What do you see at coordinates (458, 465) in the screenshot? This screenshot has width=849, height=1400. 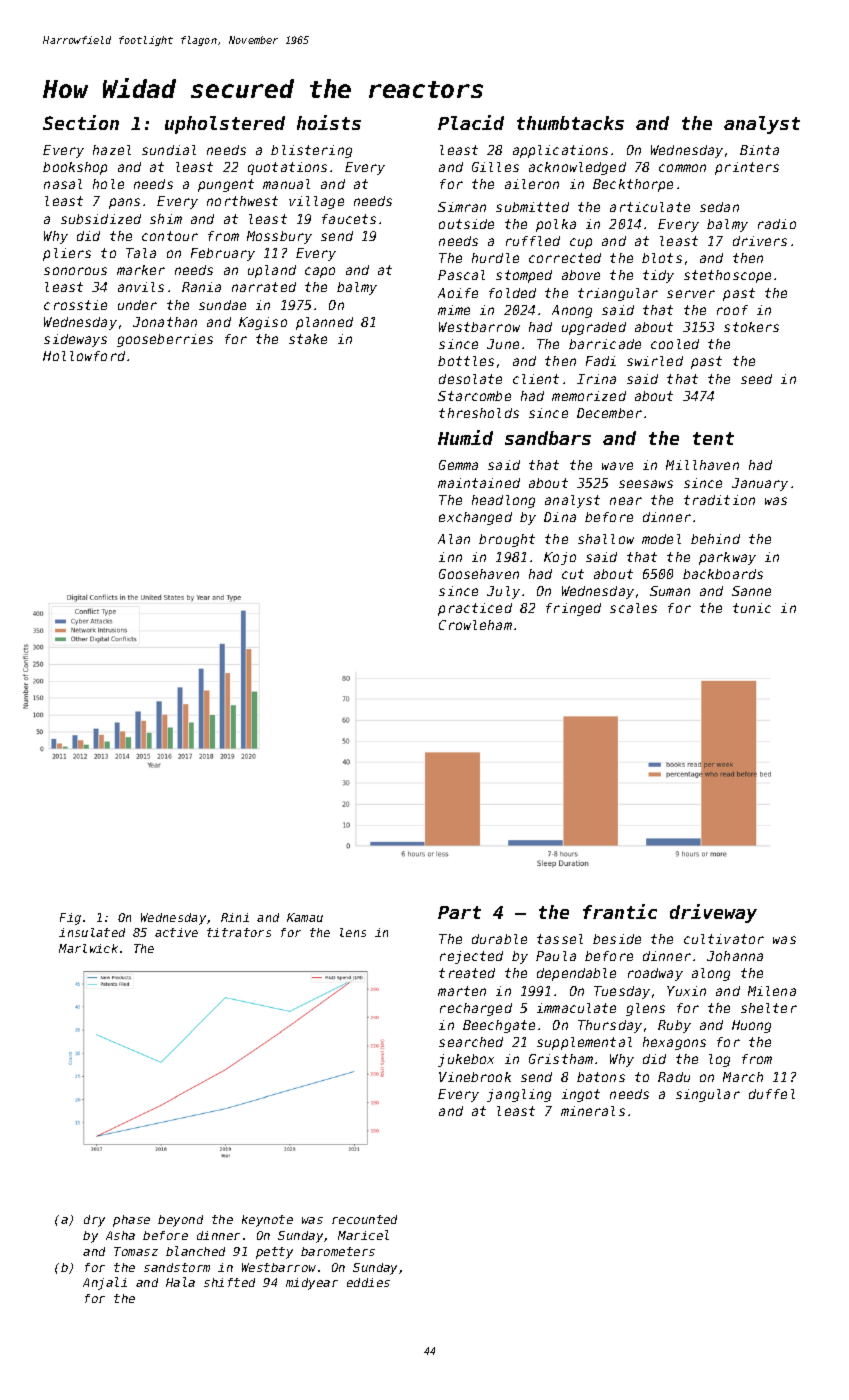 I see `Gemma` at bounding box center [458, 465].
